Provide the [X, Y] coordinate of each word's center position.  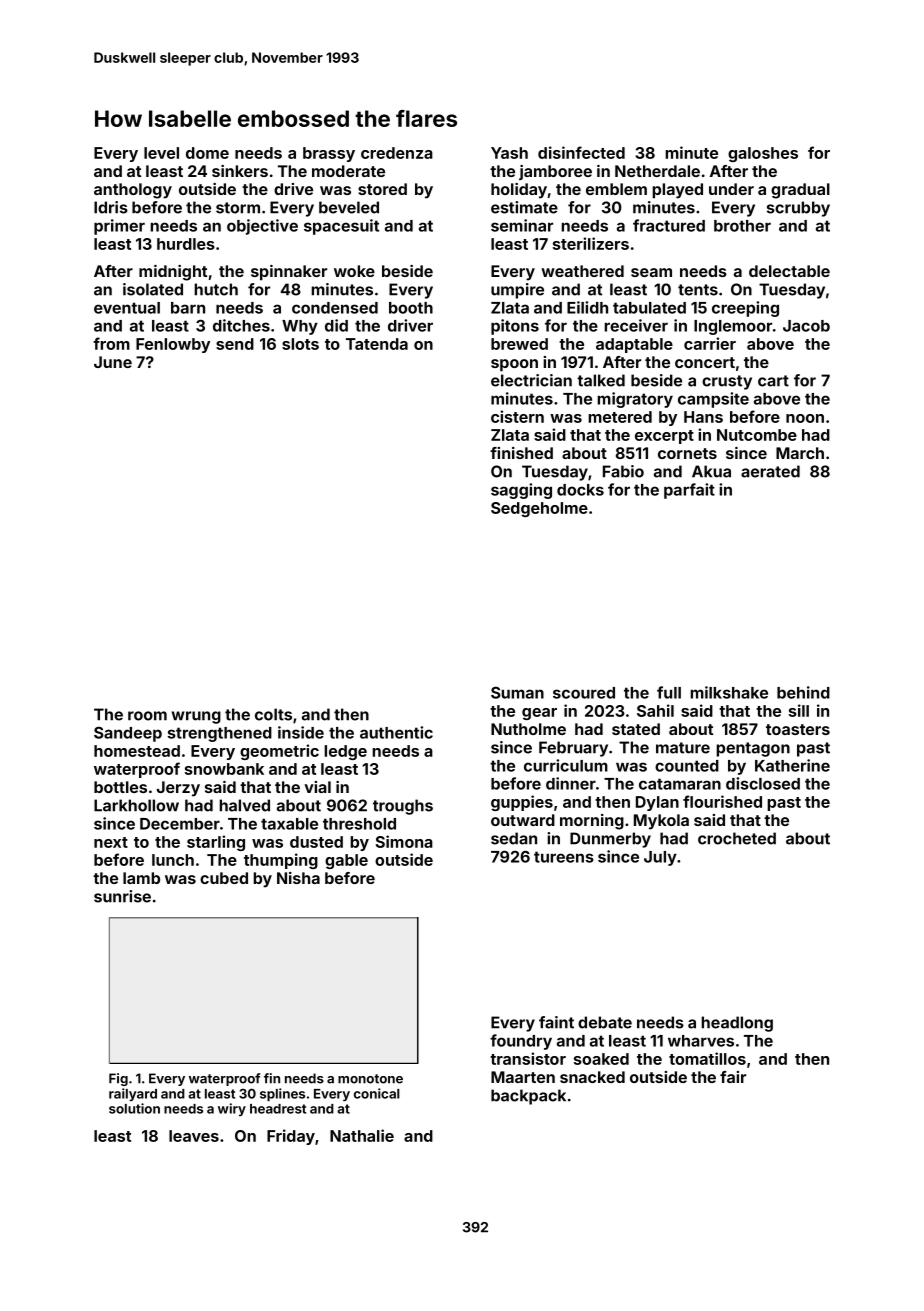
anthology [133, 191]
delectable [789, 271]
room [147, 716]
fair [733, 1077]
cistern [517, 416]
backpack [528, 1097]
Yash [509, 153]
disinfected [581, 152]
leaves [194, 1136]
